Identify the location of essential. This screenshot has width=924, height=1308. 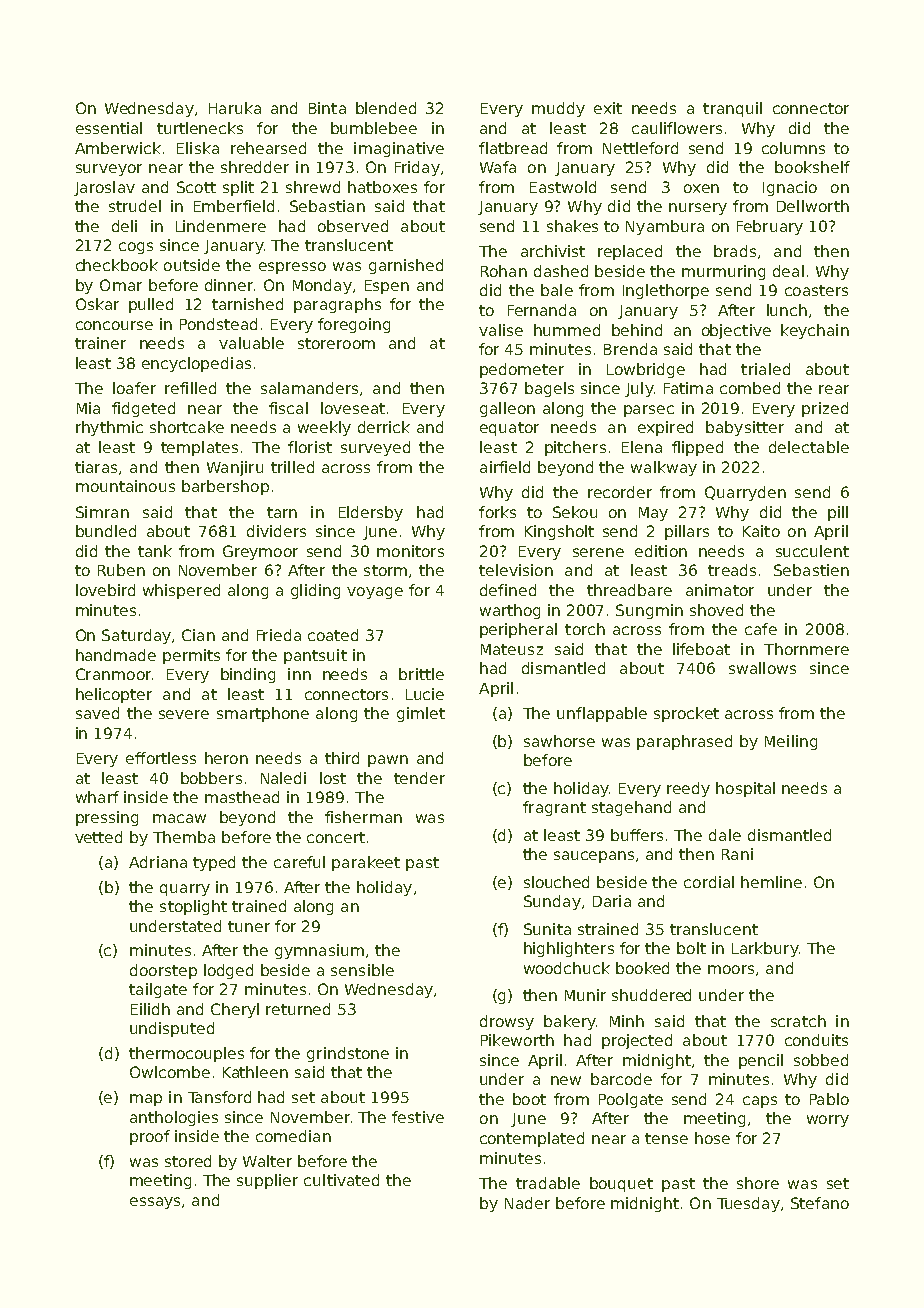
(109, 128).
